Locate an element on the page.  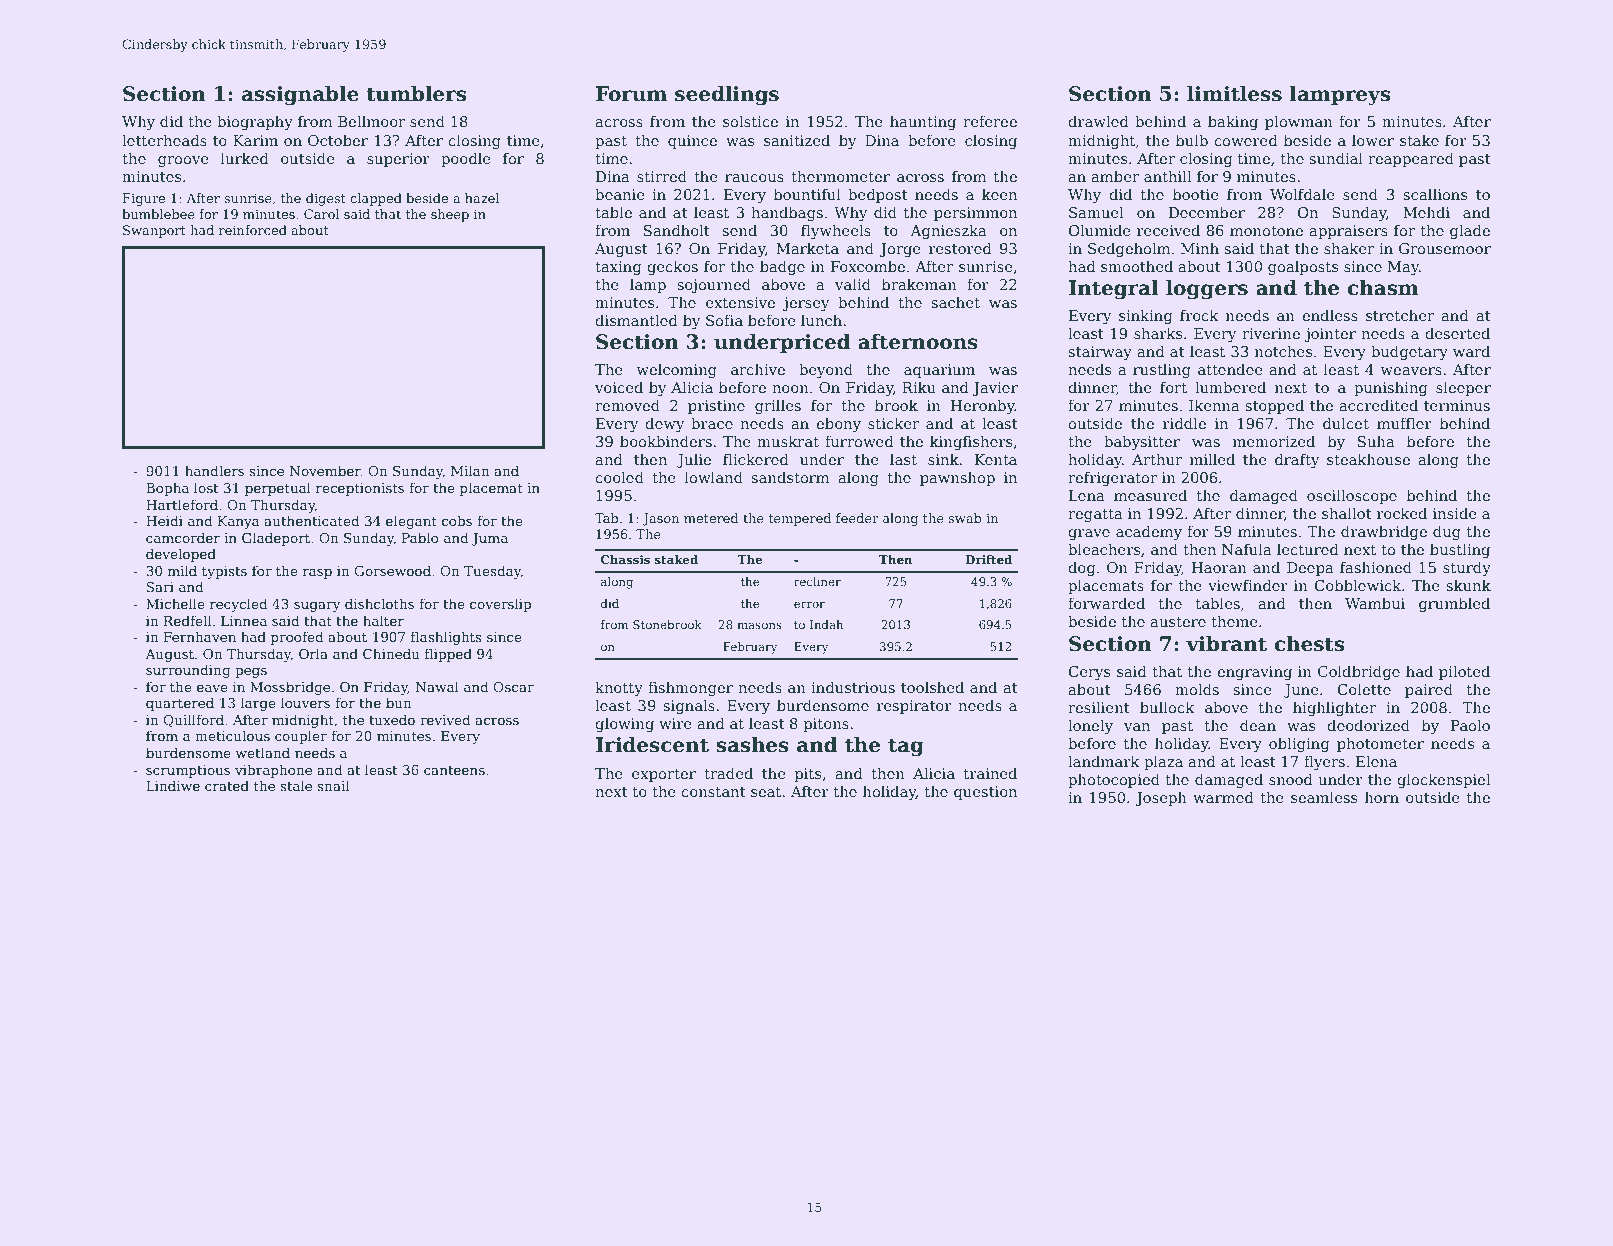
question is located at coordinates (985, 793).
